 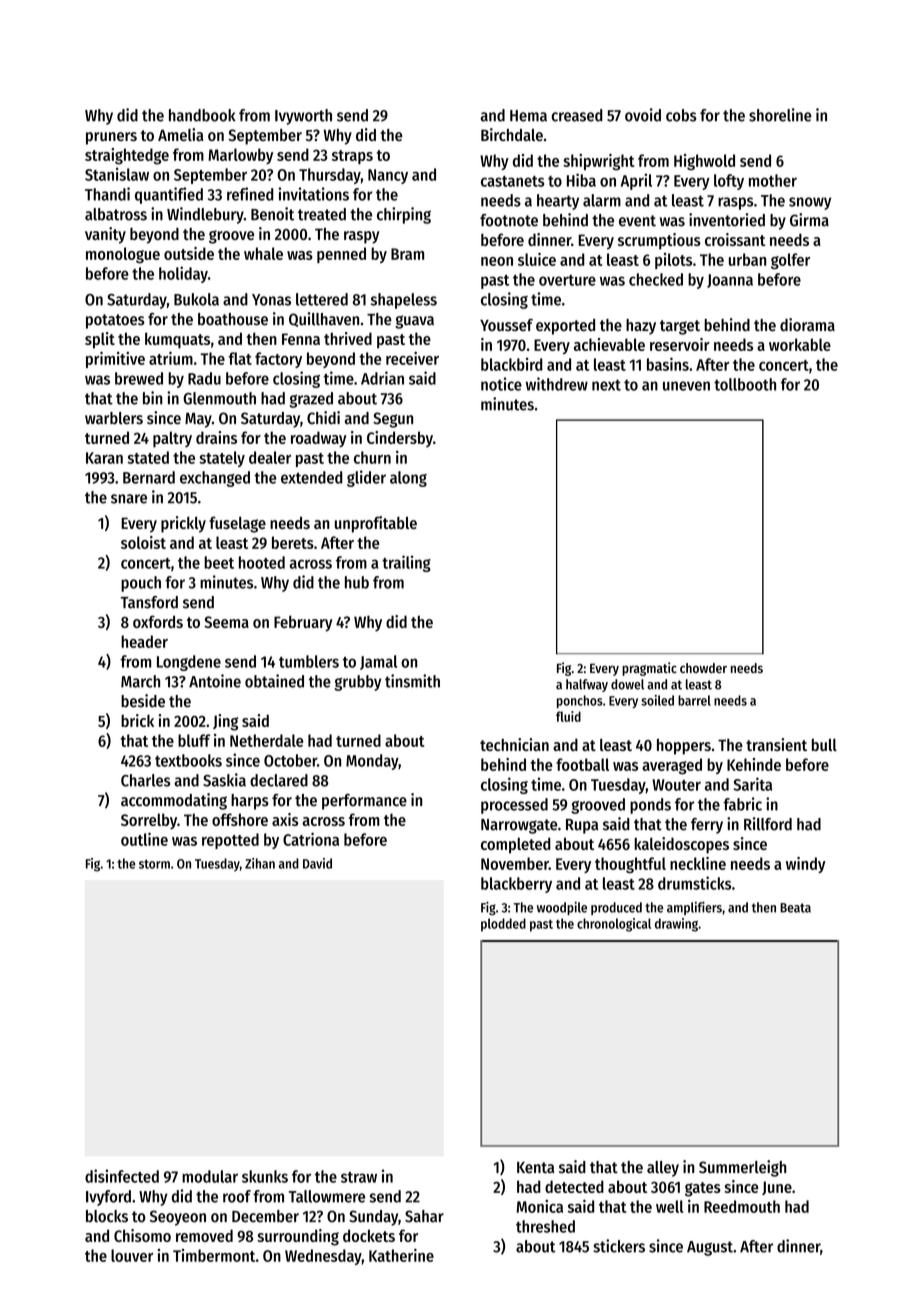 I want to click on tinsmith, so click(x=412, y=681).
